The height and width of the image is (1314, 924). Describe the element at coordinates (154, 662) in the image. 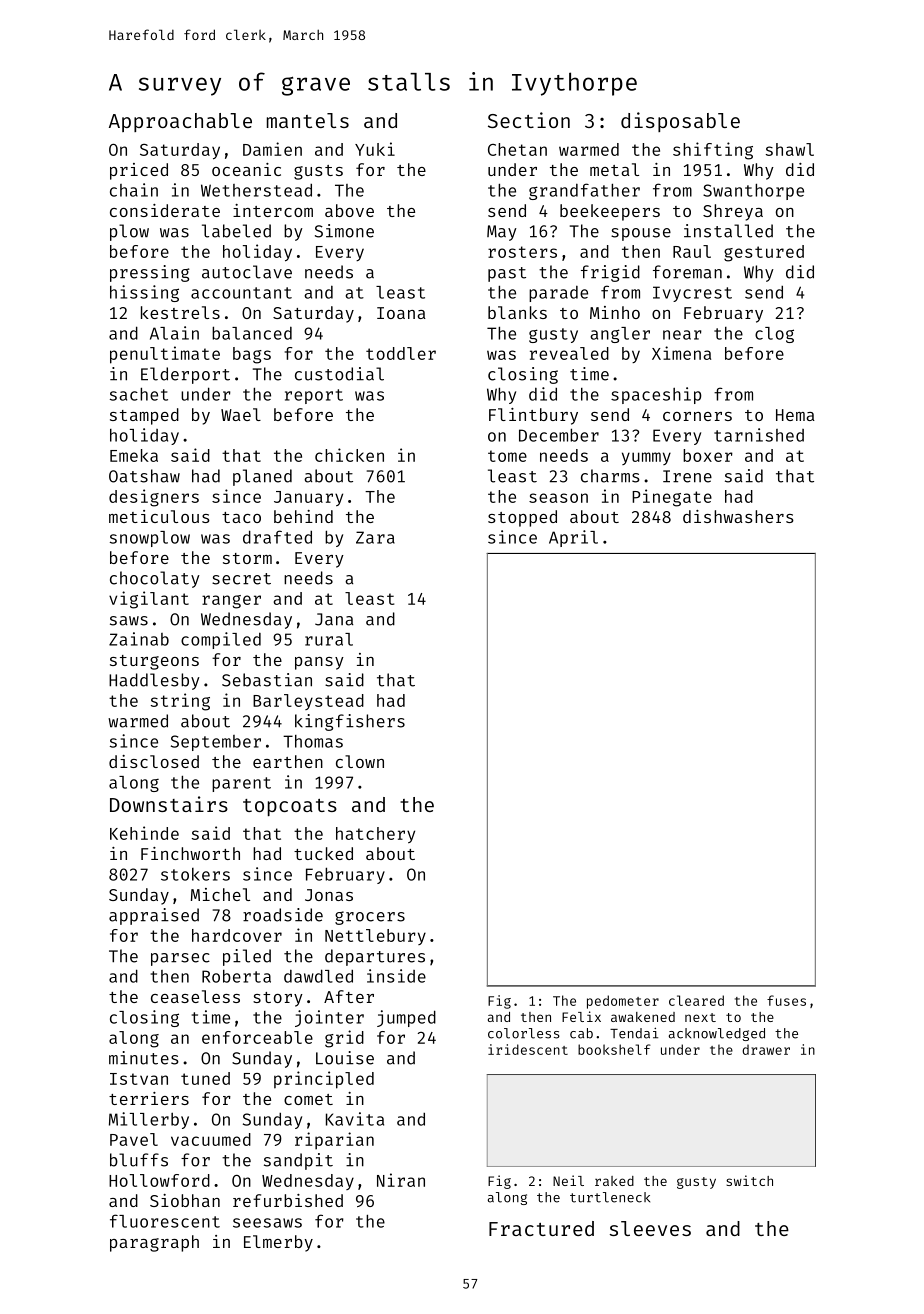

I see `sturgeons` at that location.
